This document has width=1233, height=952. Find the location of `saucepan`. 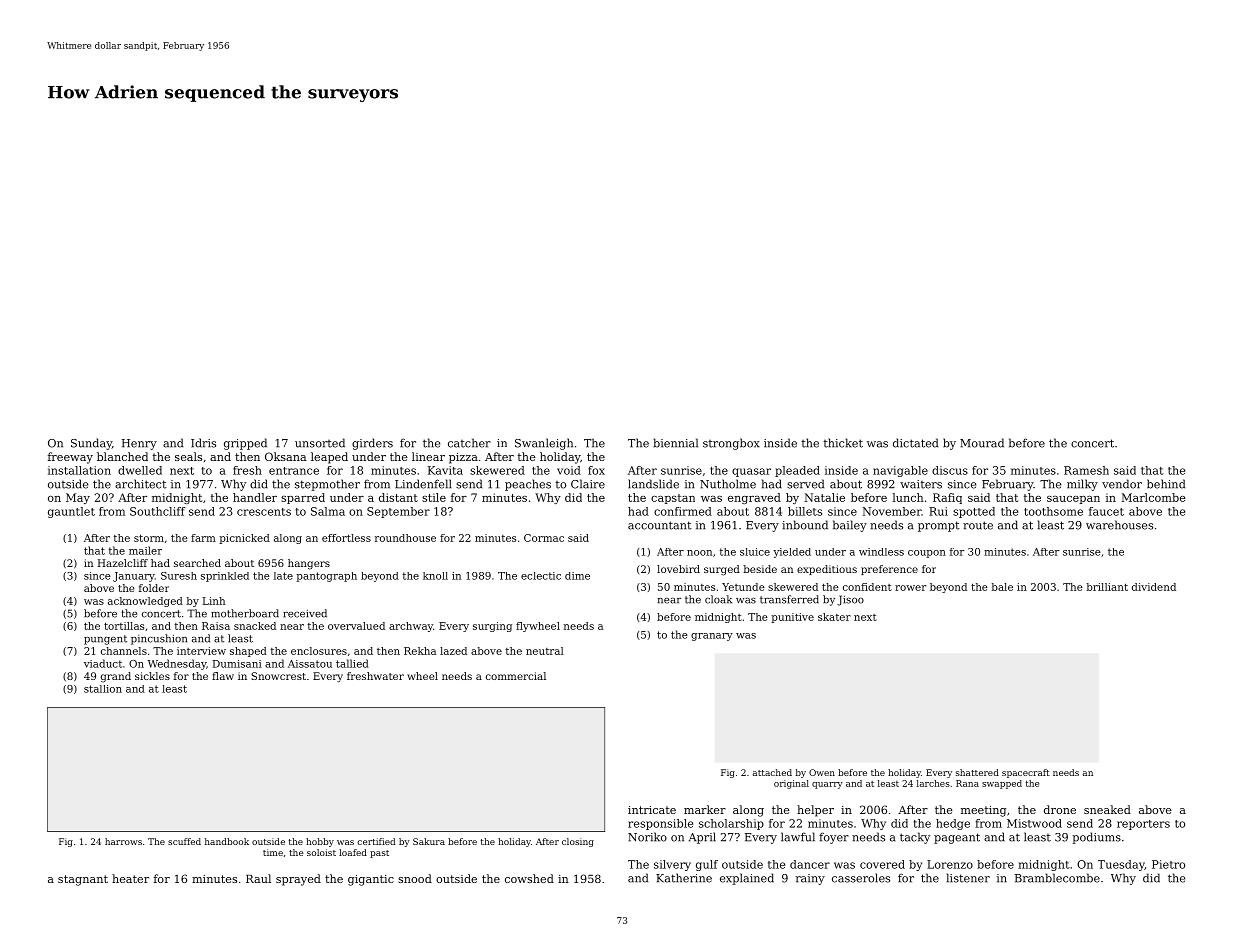

saucepan is located at coordinates (1073, 500).
